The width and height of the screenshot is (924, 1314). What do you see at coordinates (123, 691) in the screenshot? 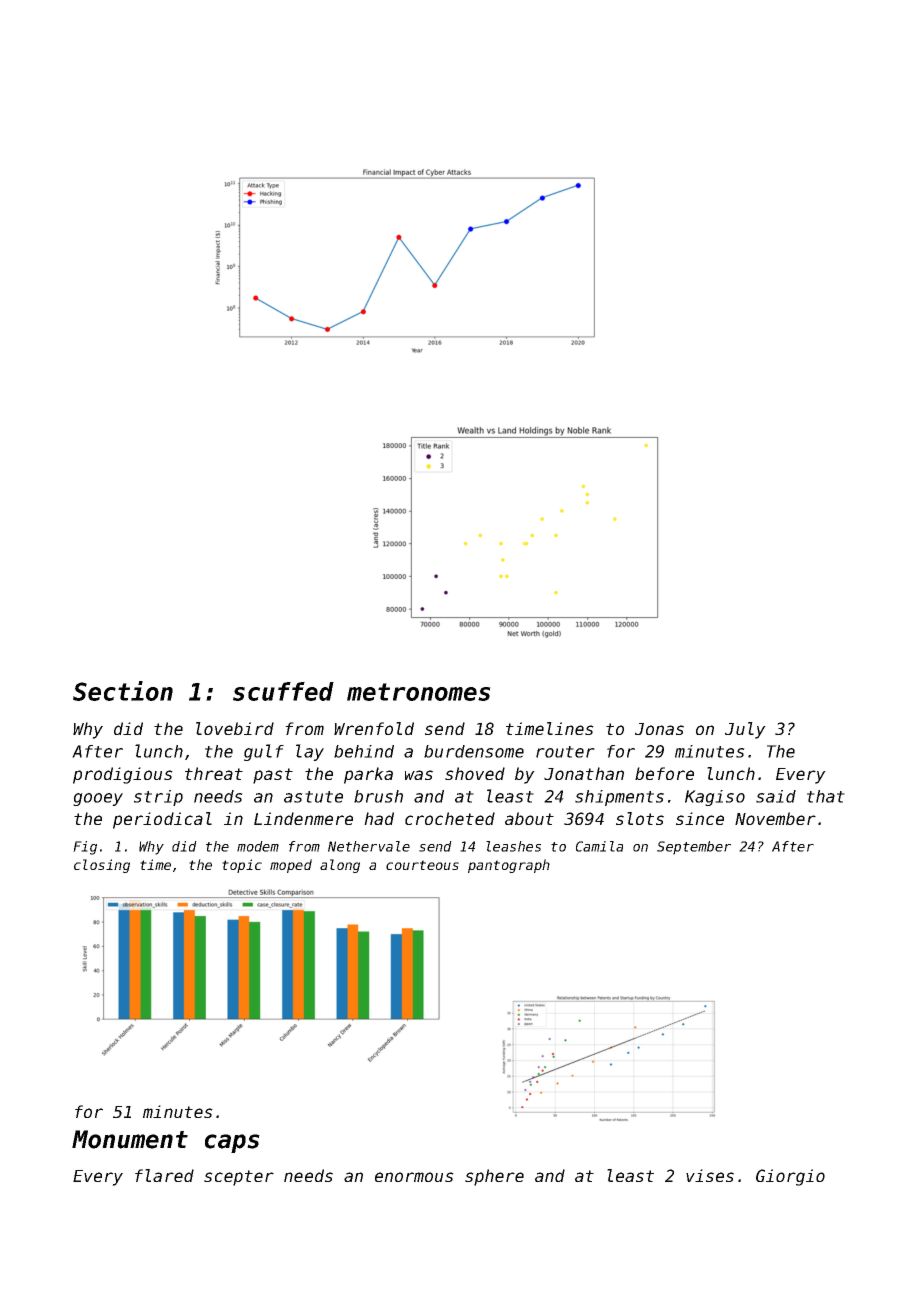
I see `Section` at bounding box center [123, 691].
